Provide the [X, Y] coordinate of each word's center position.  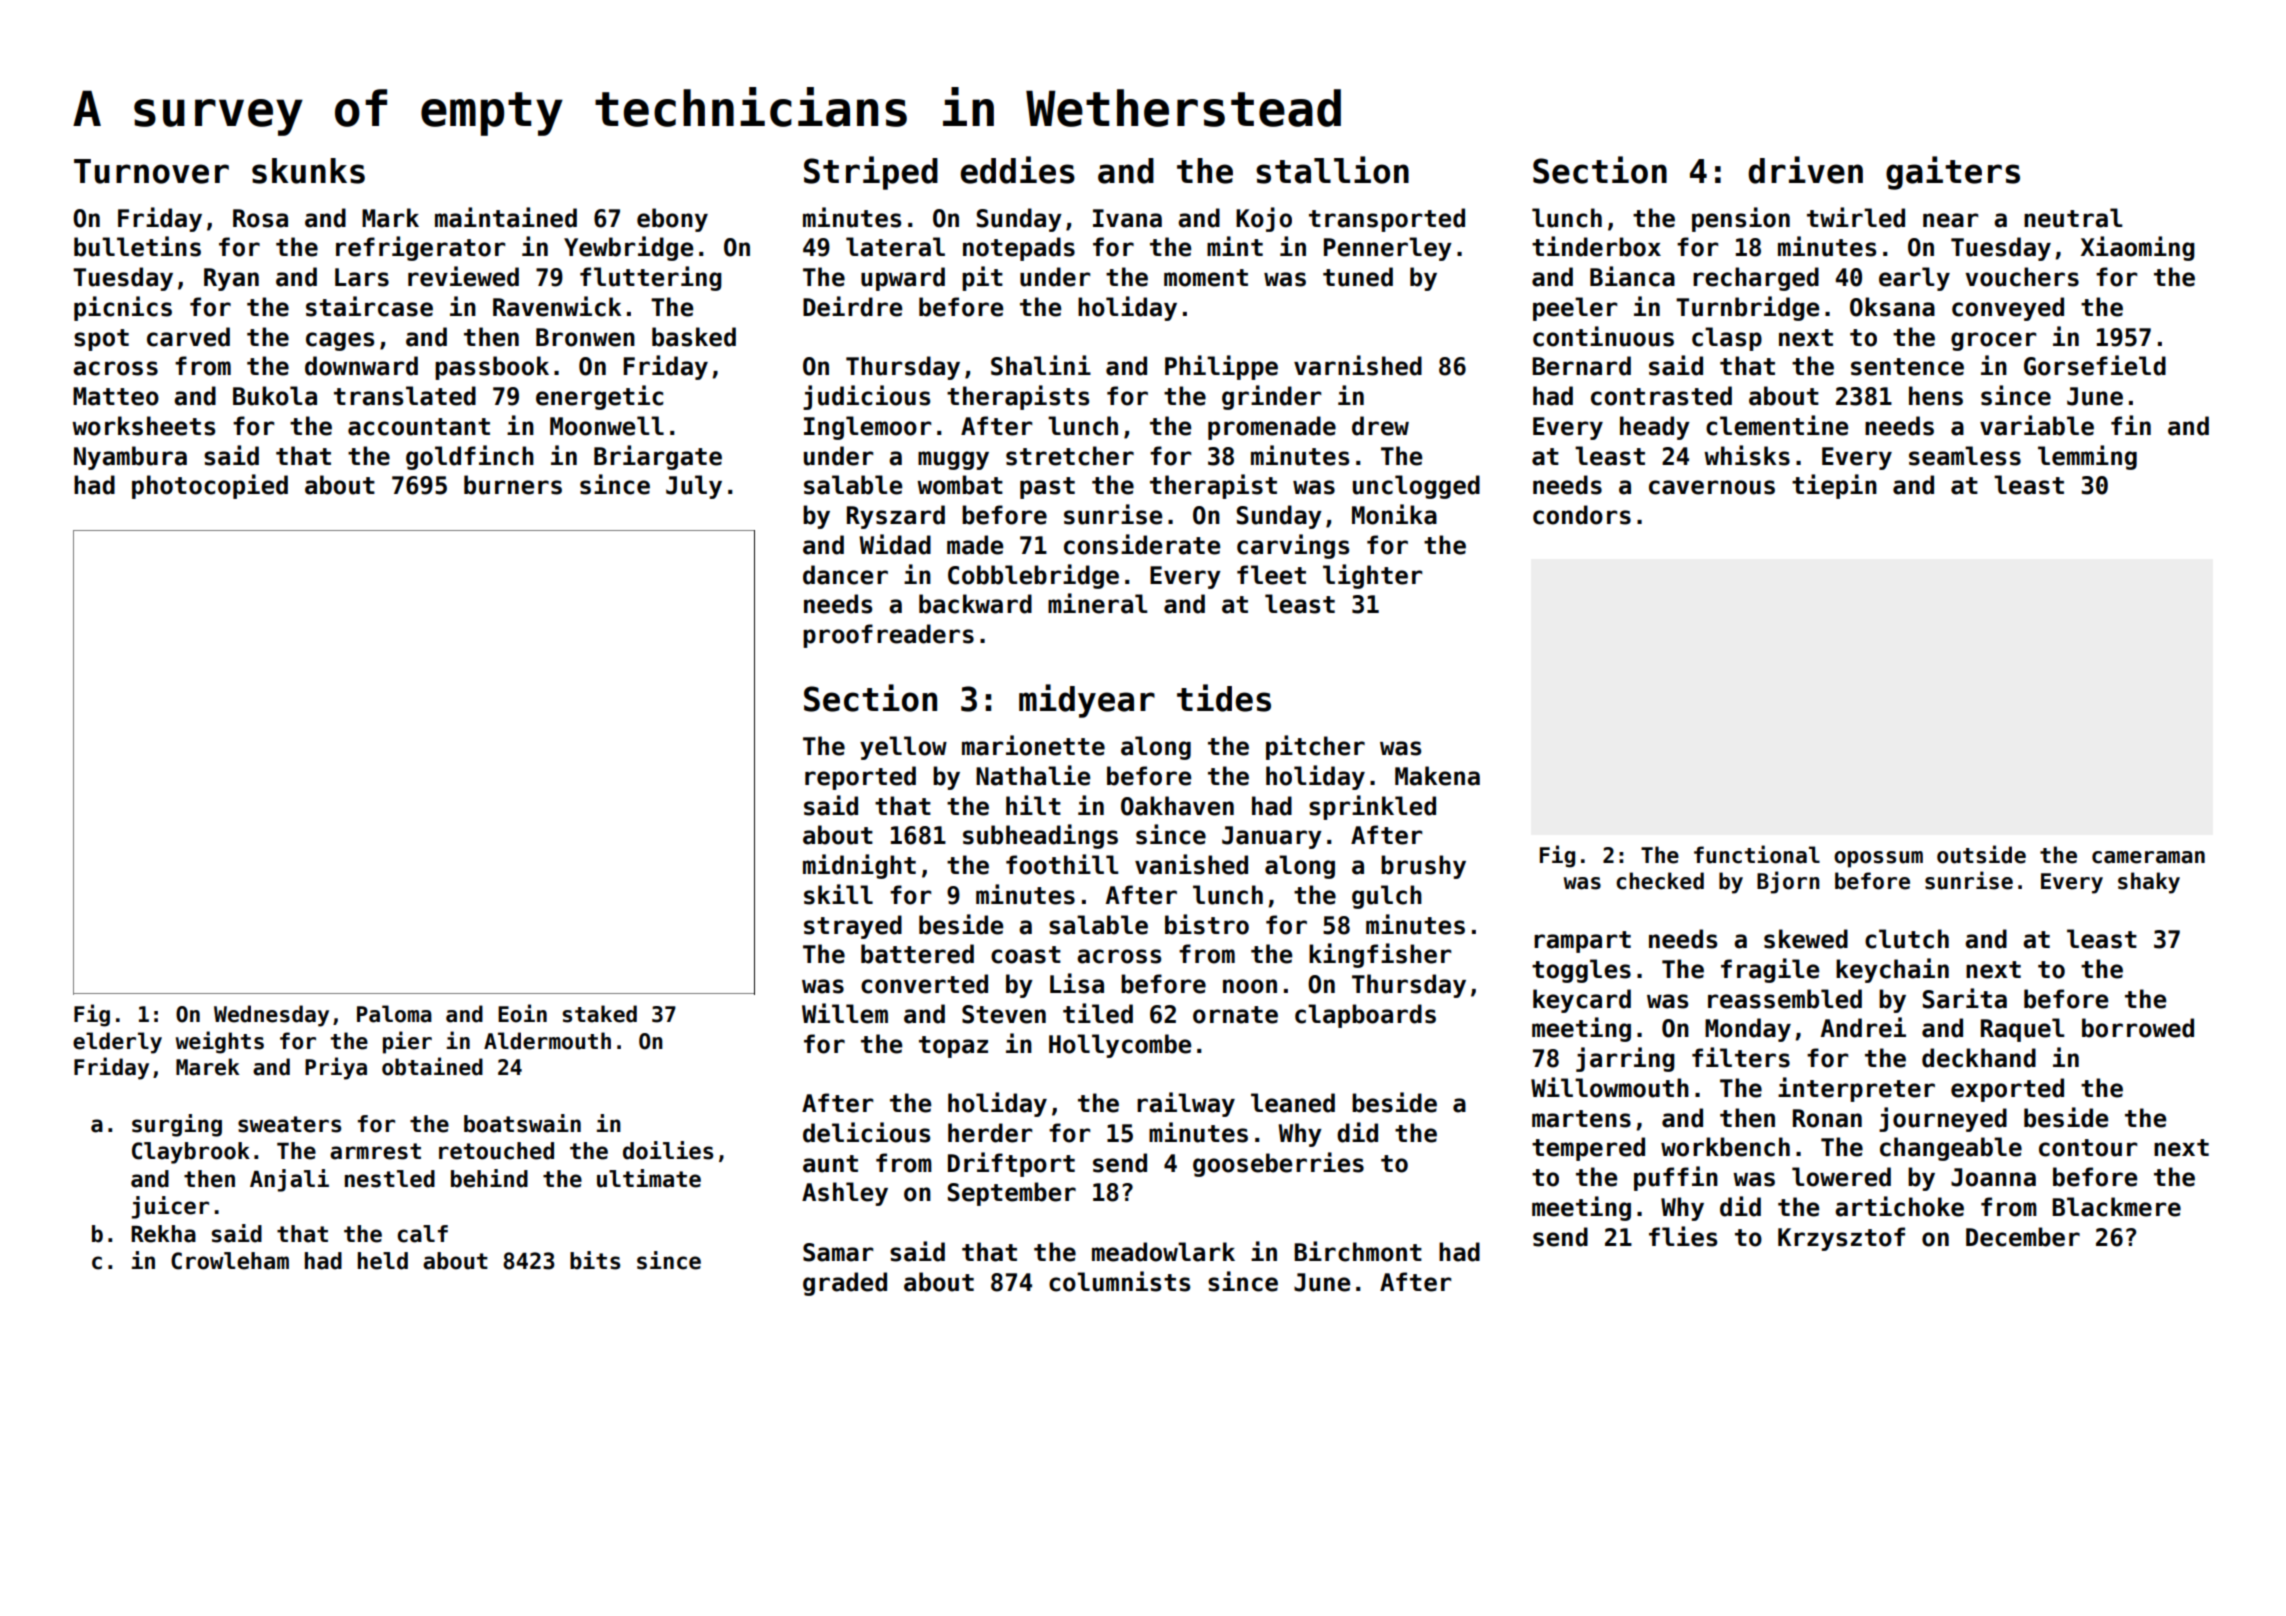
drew [1380, 426]
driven [1805, 170]
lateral [895, 247]
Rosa [260, 218]
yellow [903, 748]
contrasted [1661, 396]
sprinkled [1372, 807]
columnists [1119, 1281]
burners [513, 485]
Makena [1437, 776]
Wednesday [271, 1016]
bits [595, 1260]
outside [1981, 854]
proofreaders [888, 636]
